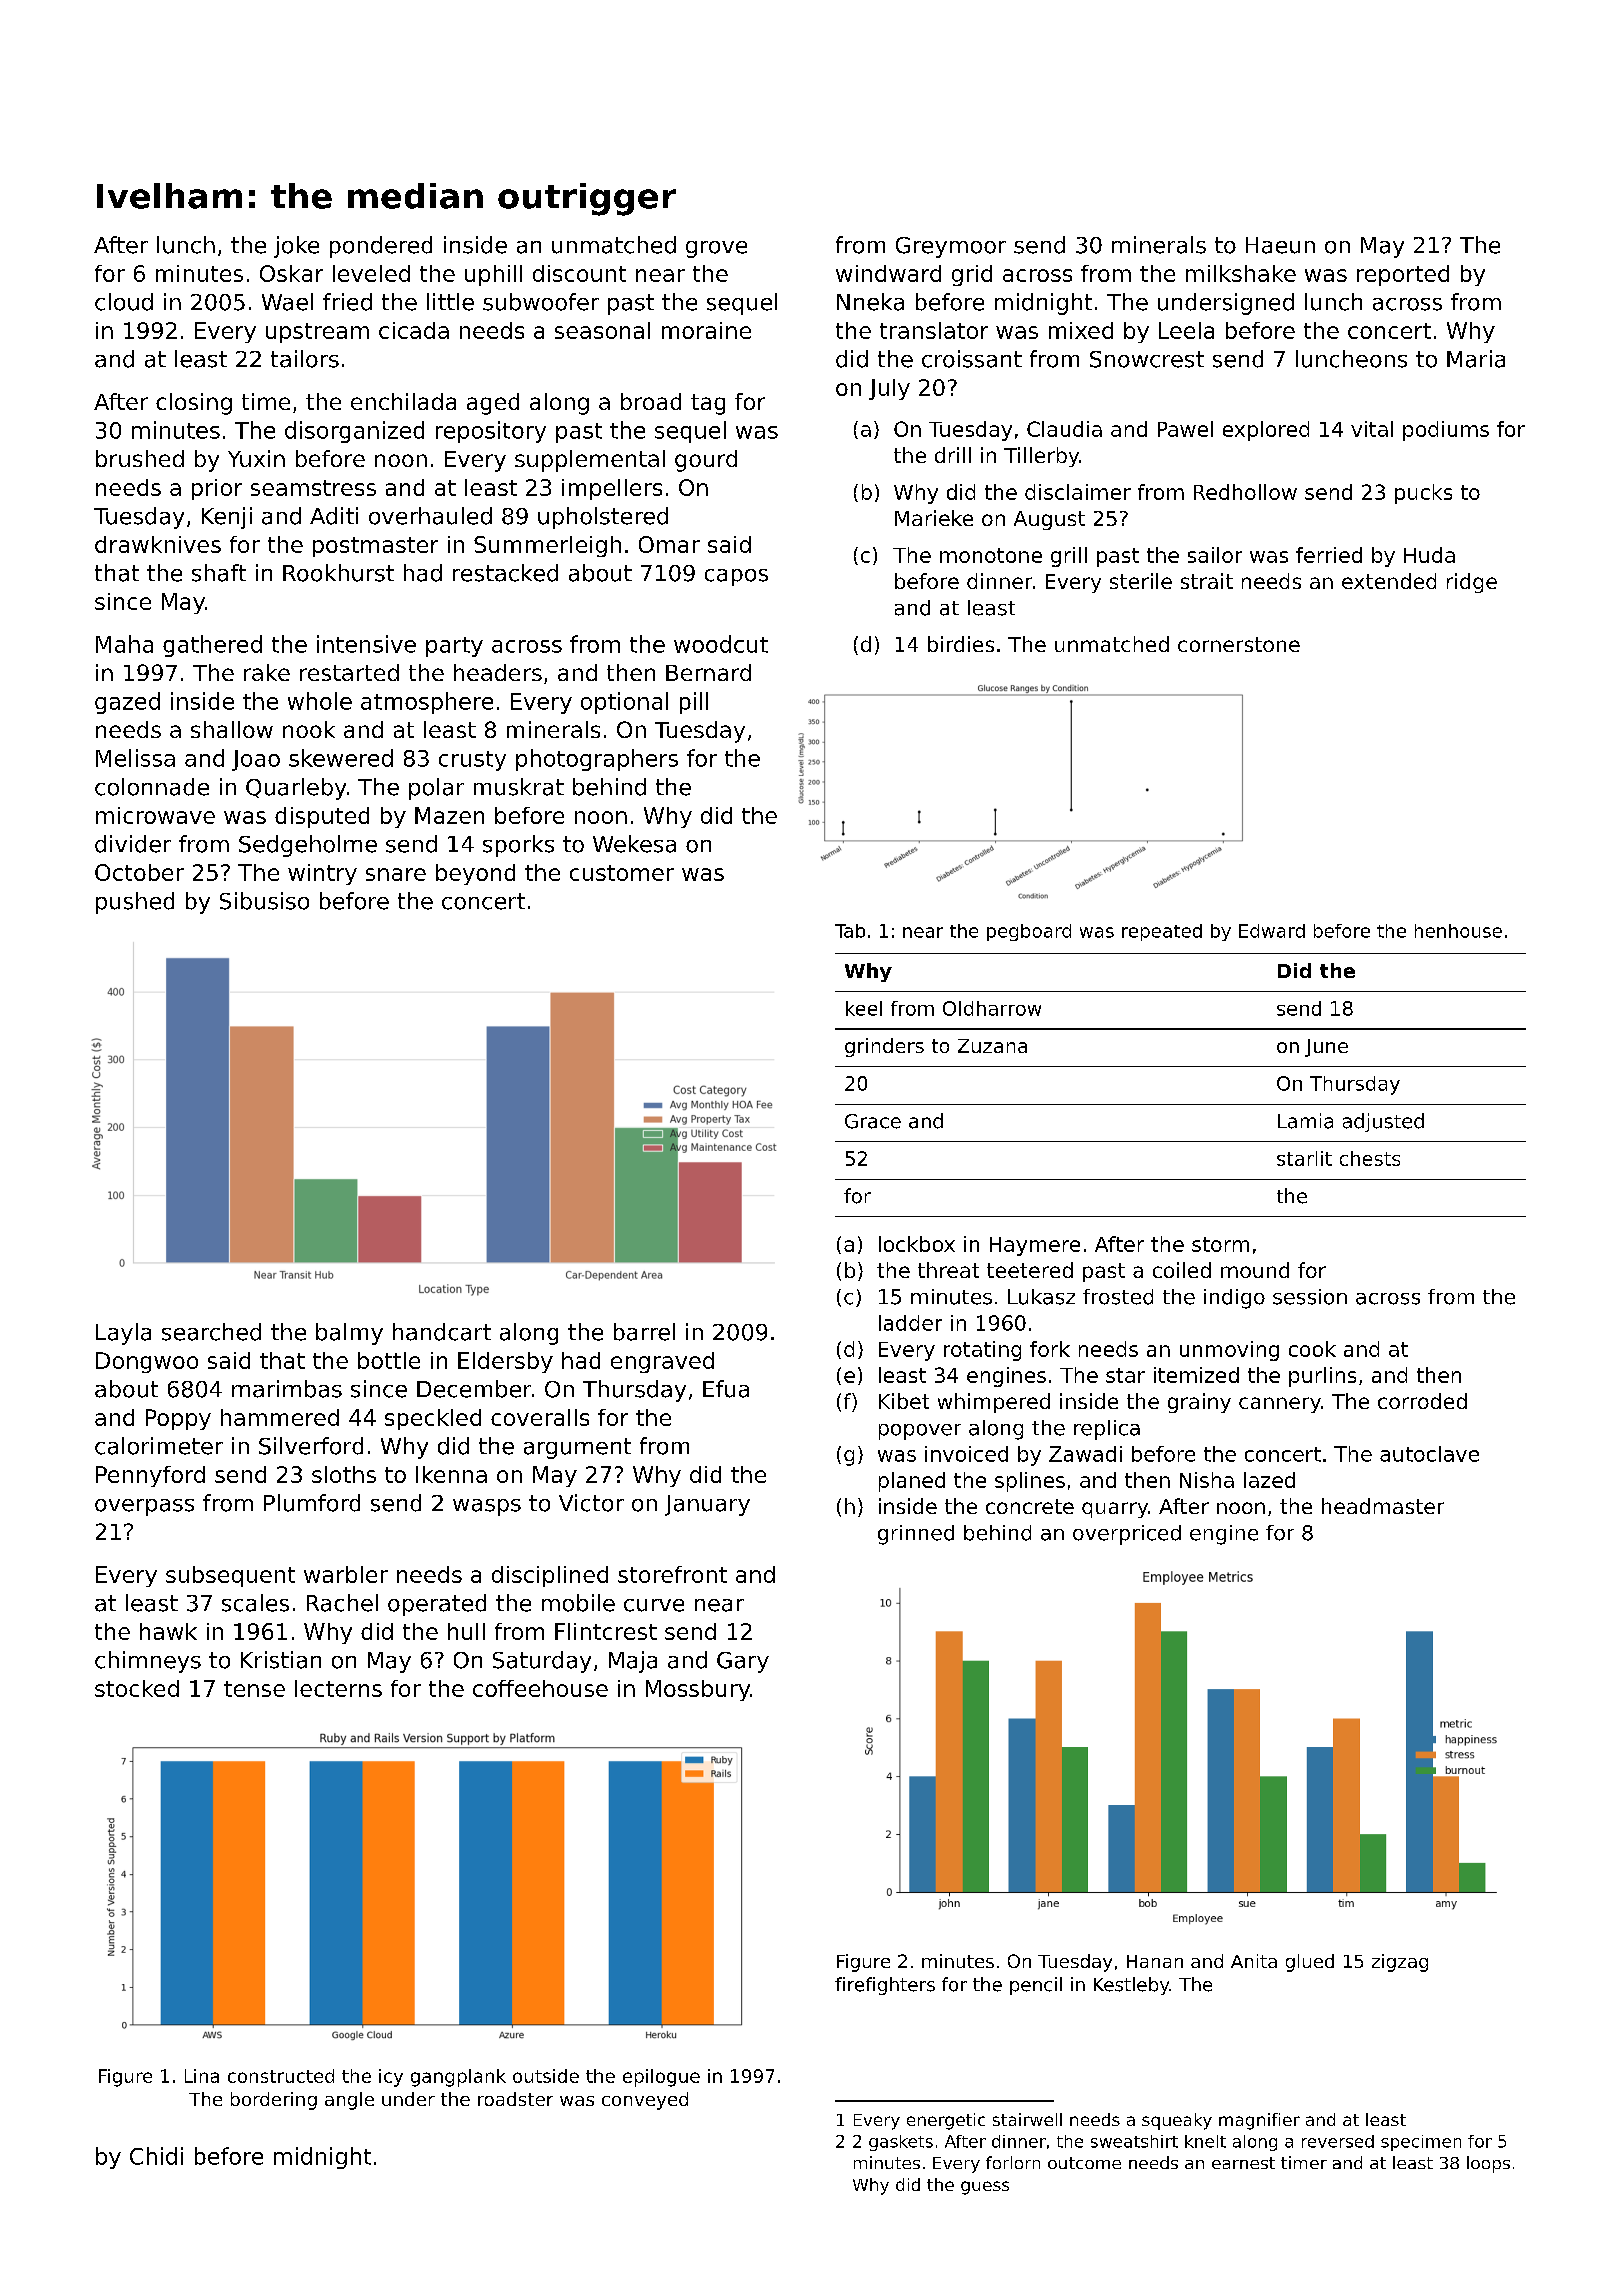 The height and width of the page is (2292, 1620). I want to click on handcart, so click(442, 1332).
